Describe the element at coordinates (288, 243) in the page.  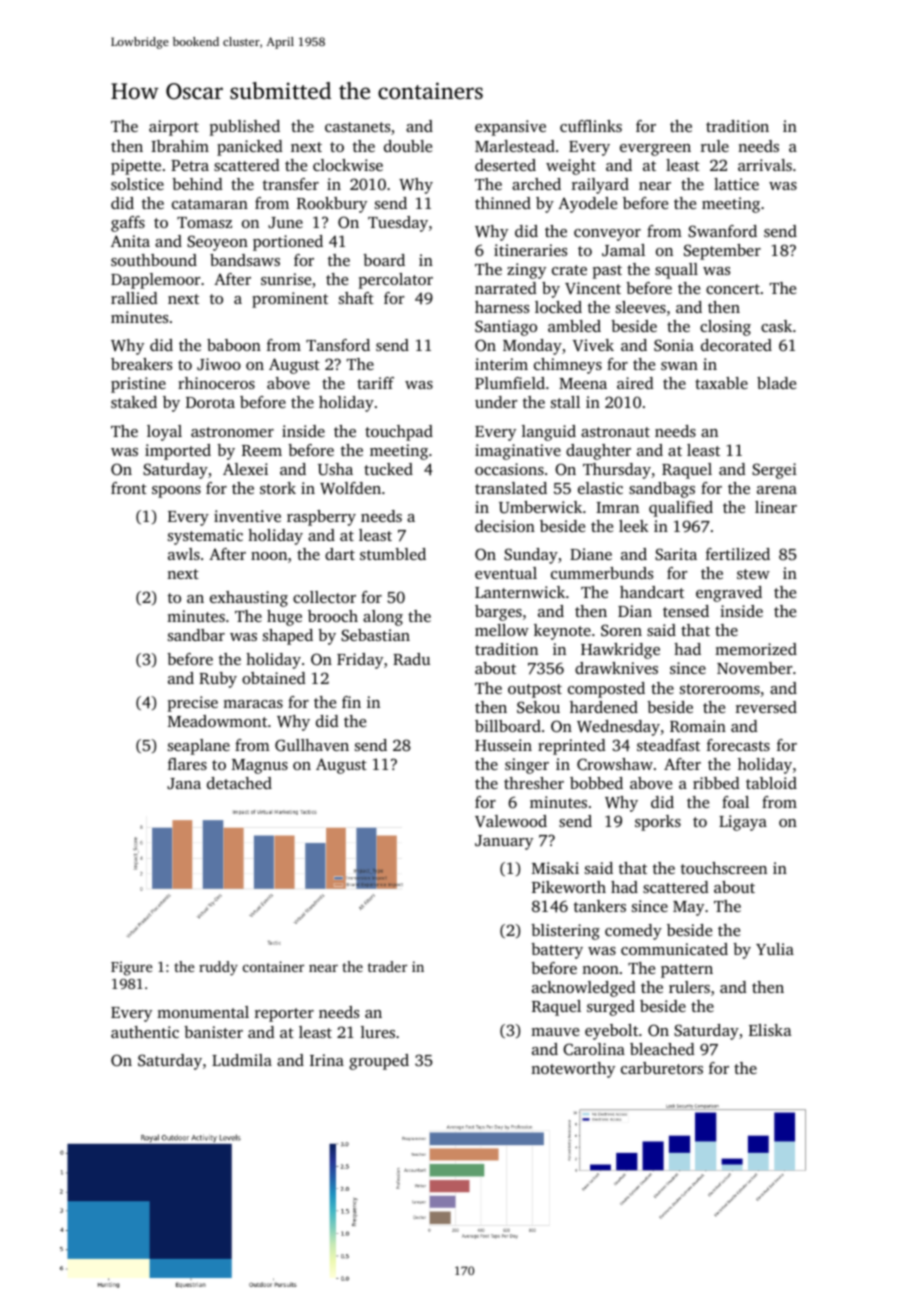
I see `portioned` at that location.
